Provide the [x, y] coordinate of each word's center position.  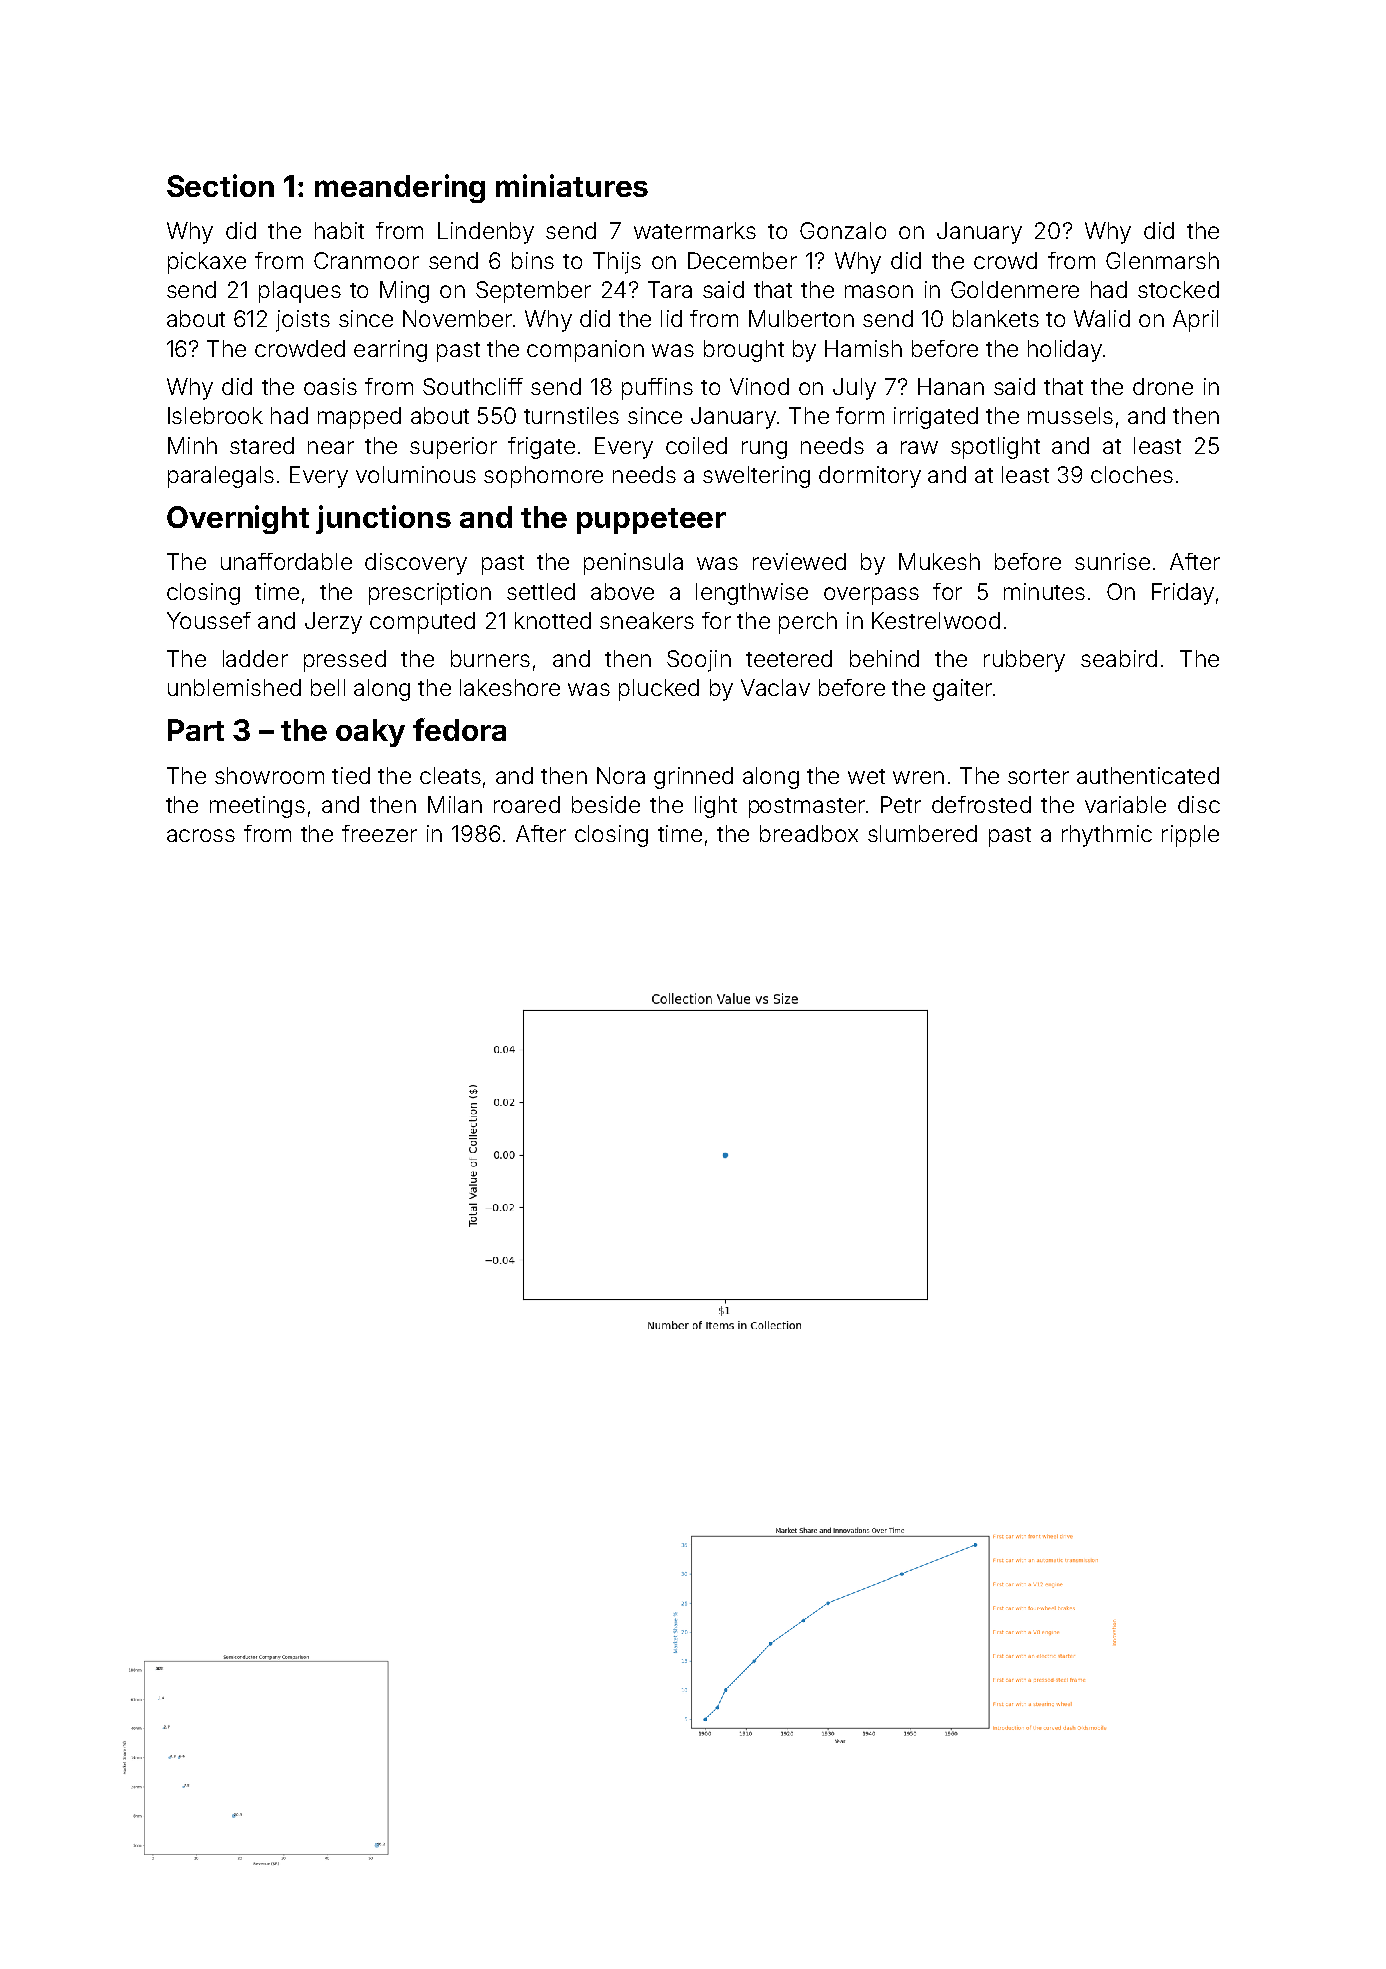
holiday [1065, 351]
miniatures [572, 185]
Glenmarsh [1162, 260]
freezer [379, 833]
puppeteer [651, 521]
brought [744, 351]
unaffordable [286, 561]
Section [220, 185]
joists [303, 321]
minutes [1044, 591]
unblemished [234, 687]
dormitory [870, 477]
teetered [789, 658]
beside [606, 804]
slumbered [922, 833]
